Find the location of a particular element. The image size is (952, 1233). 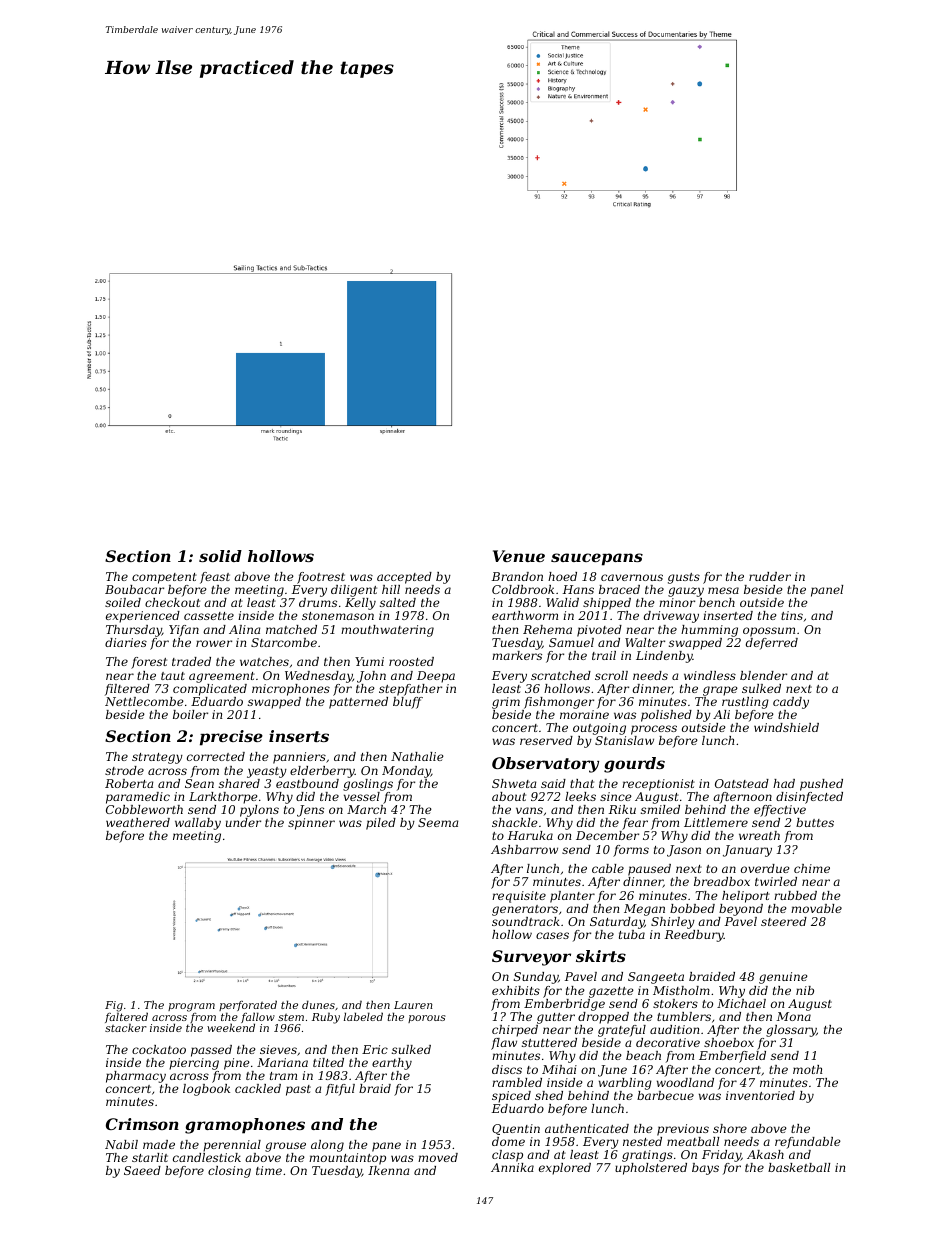

dunes is located at coordinates (318, 1004).
